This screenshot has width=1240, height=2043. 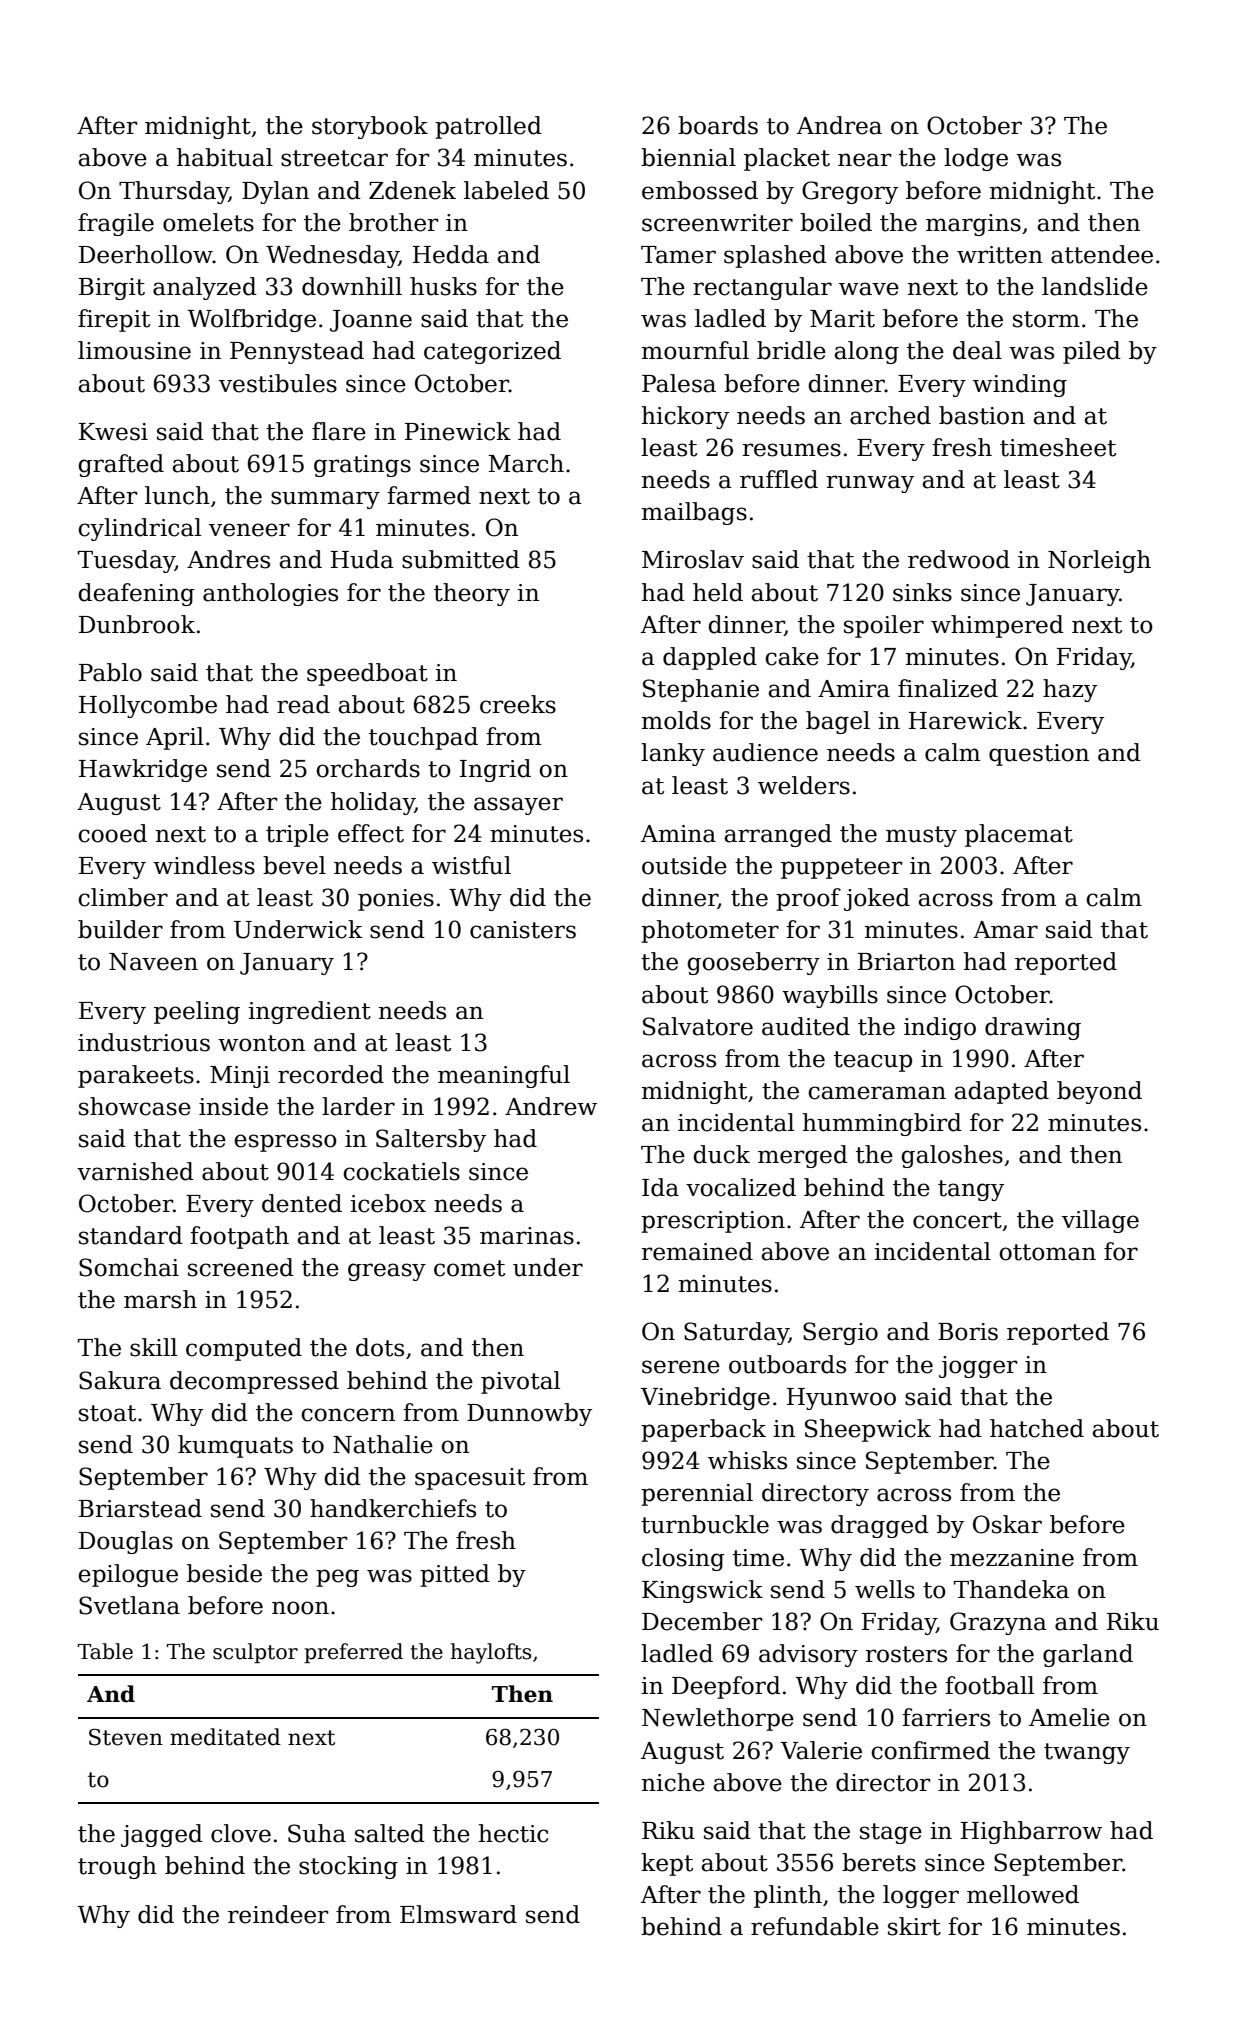 What do you see at coordinates (518, 806) in the screenshot?
I see `assayer` at bounding box center [518, 806].
